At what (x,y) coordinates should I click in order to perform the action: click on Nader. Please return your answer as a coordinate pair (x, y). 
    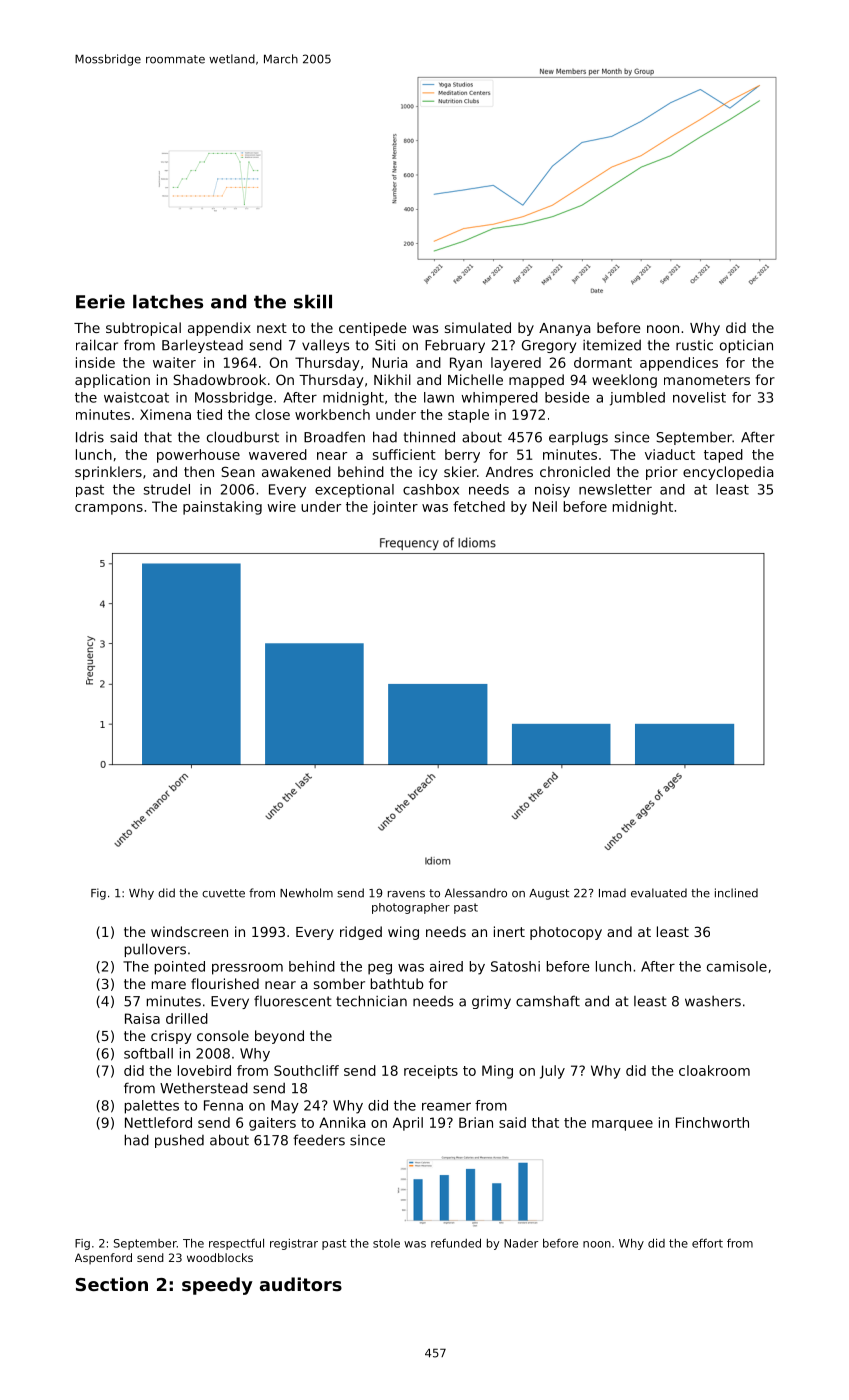
    Looking at the image, I should click on (521, 1243).
